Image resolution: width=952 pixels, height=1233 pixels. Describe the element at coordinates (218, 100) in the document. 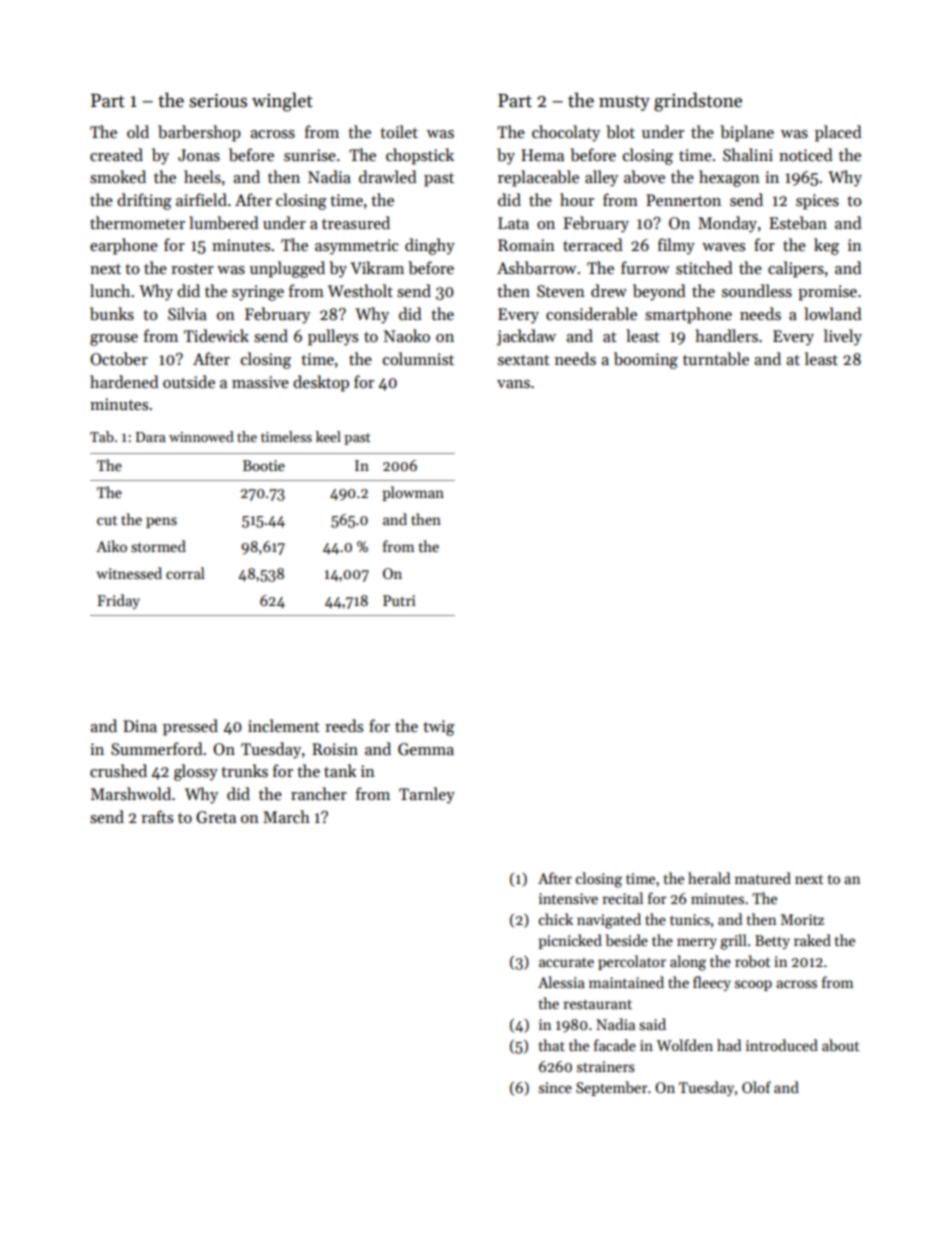

I see `serious` at that location.
